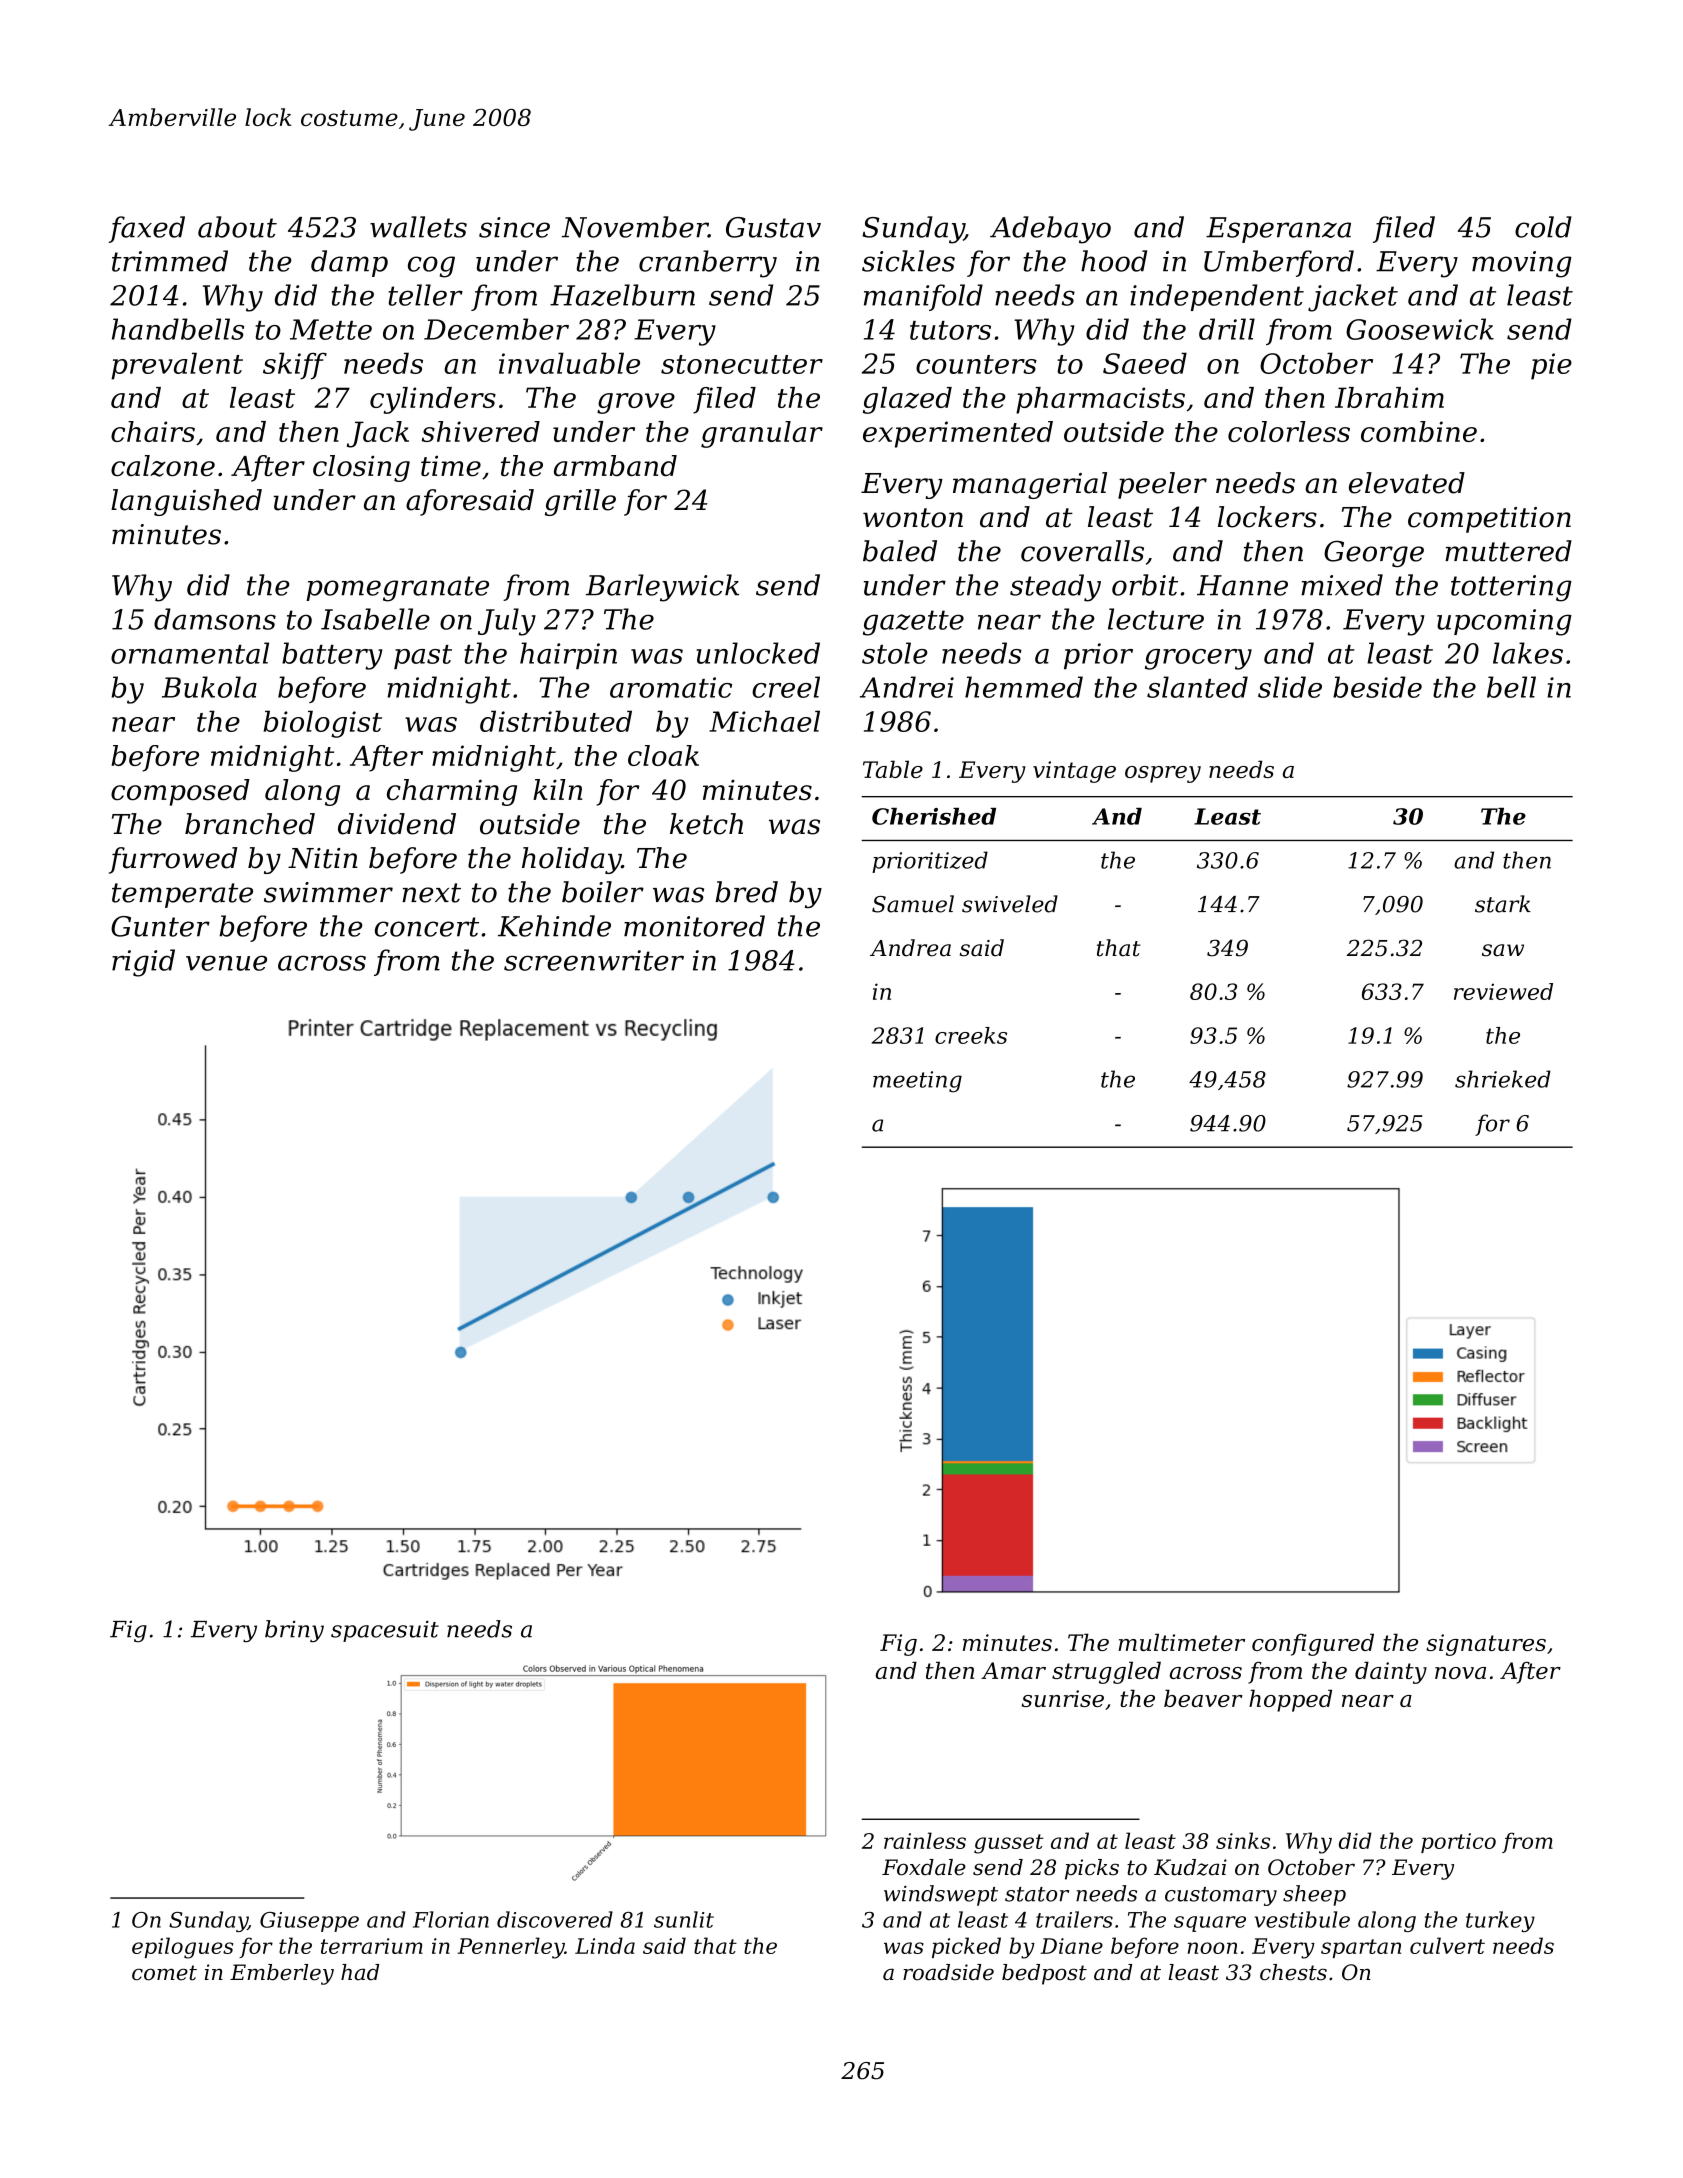 The height and width of the page is (2178, 1683). What do you see at coordinates (226, 963) in the page?
I see `venue` at bounding box center [226, 963].
